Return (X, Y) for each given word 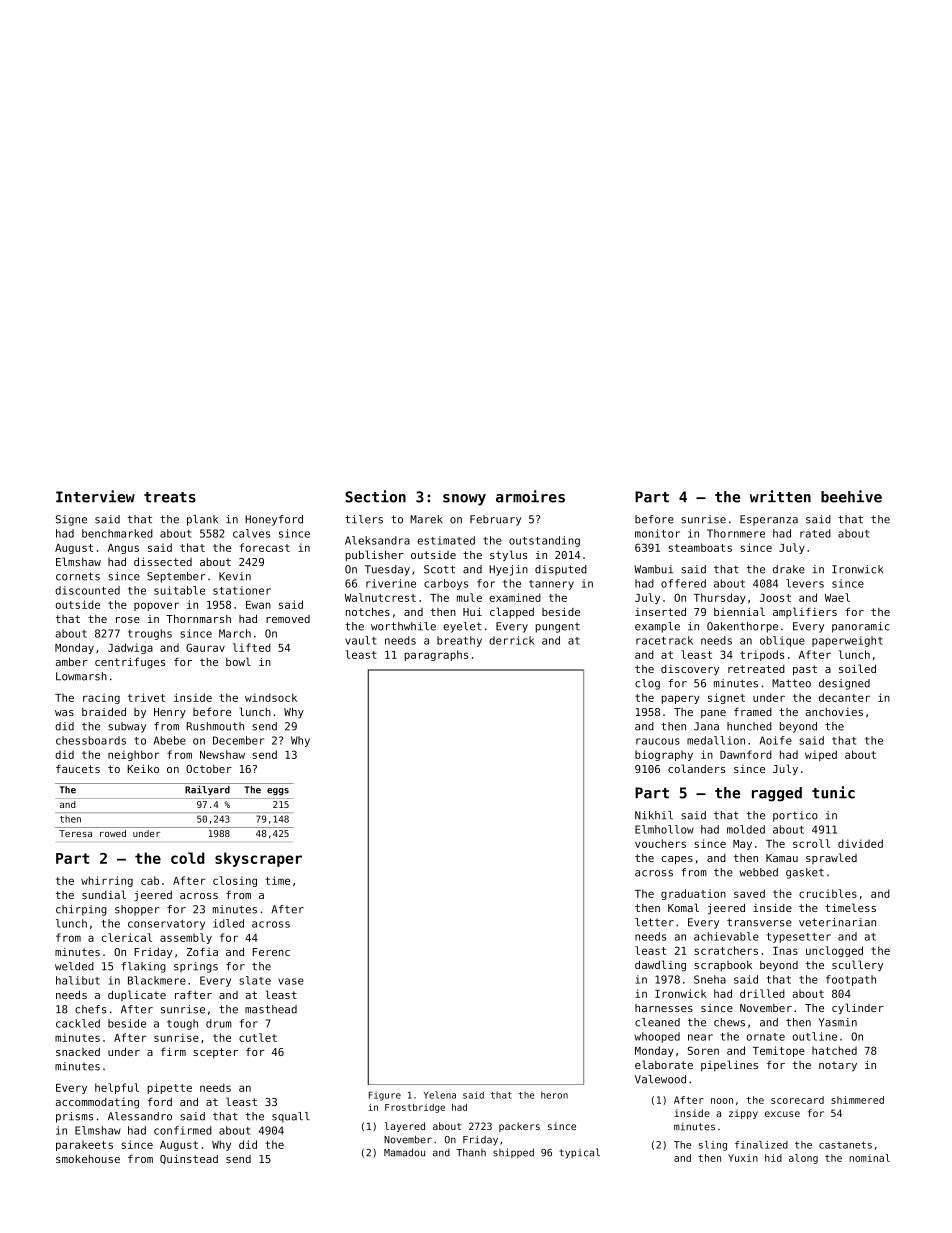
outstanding (544, 541)
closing (235, 881)
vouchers (660, 843)
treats (170, 497)
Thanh (471, 1152)
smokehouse (88, 1159)
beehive (851, 496)
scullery (857, 965)
